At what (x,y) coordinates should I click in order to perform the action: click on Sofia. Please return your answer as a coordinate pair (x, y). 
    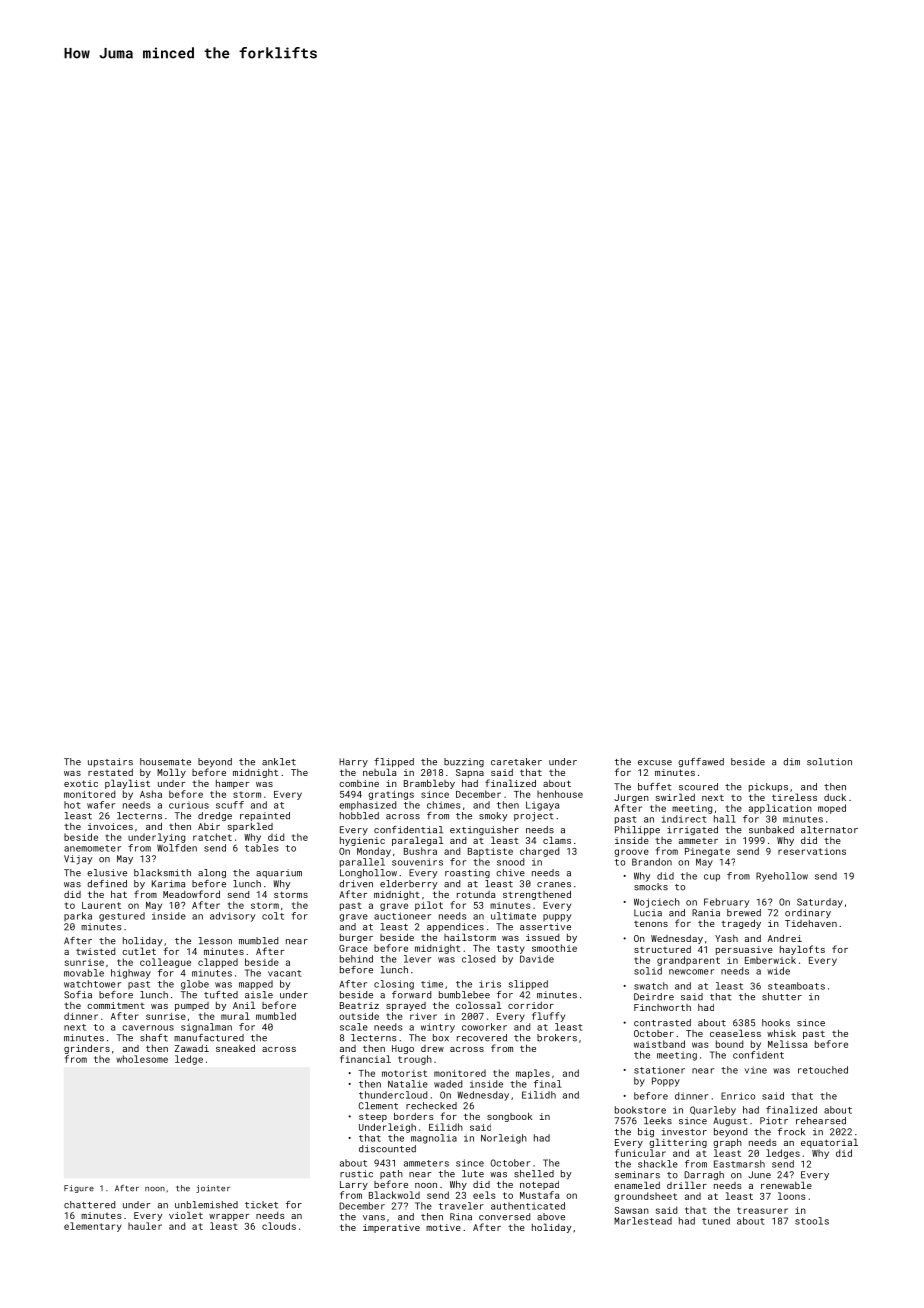
    Looking at the image, I should click on (78, 995).
